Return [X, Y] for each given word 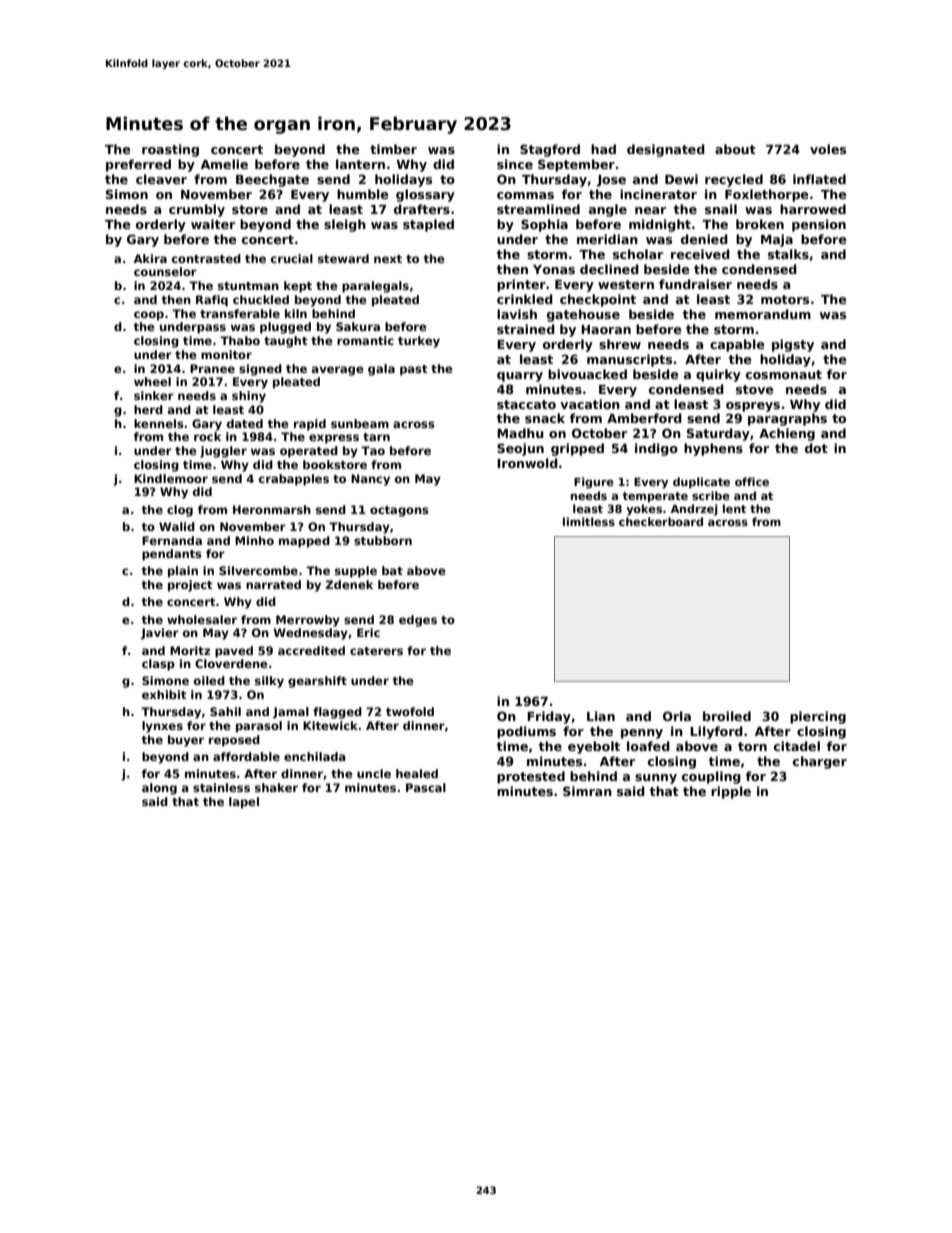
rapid [310, 425]
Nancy [370, 480]
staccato [526, 404]
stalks [788, 254]
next [388, 259]
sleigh [345, 225]
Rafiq [212, 301]
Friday [549, 717]
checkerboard [661, 521]
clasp [158, 665]
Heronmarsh [272, 509]
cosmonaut [784, 374]
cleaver [161, 179]
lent [734, 508]
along [159, 789]
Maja [777, 240]
